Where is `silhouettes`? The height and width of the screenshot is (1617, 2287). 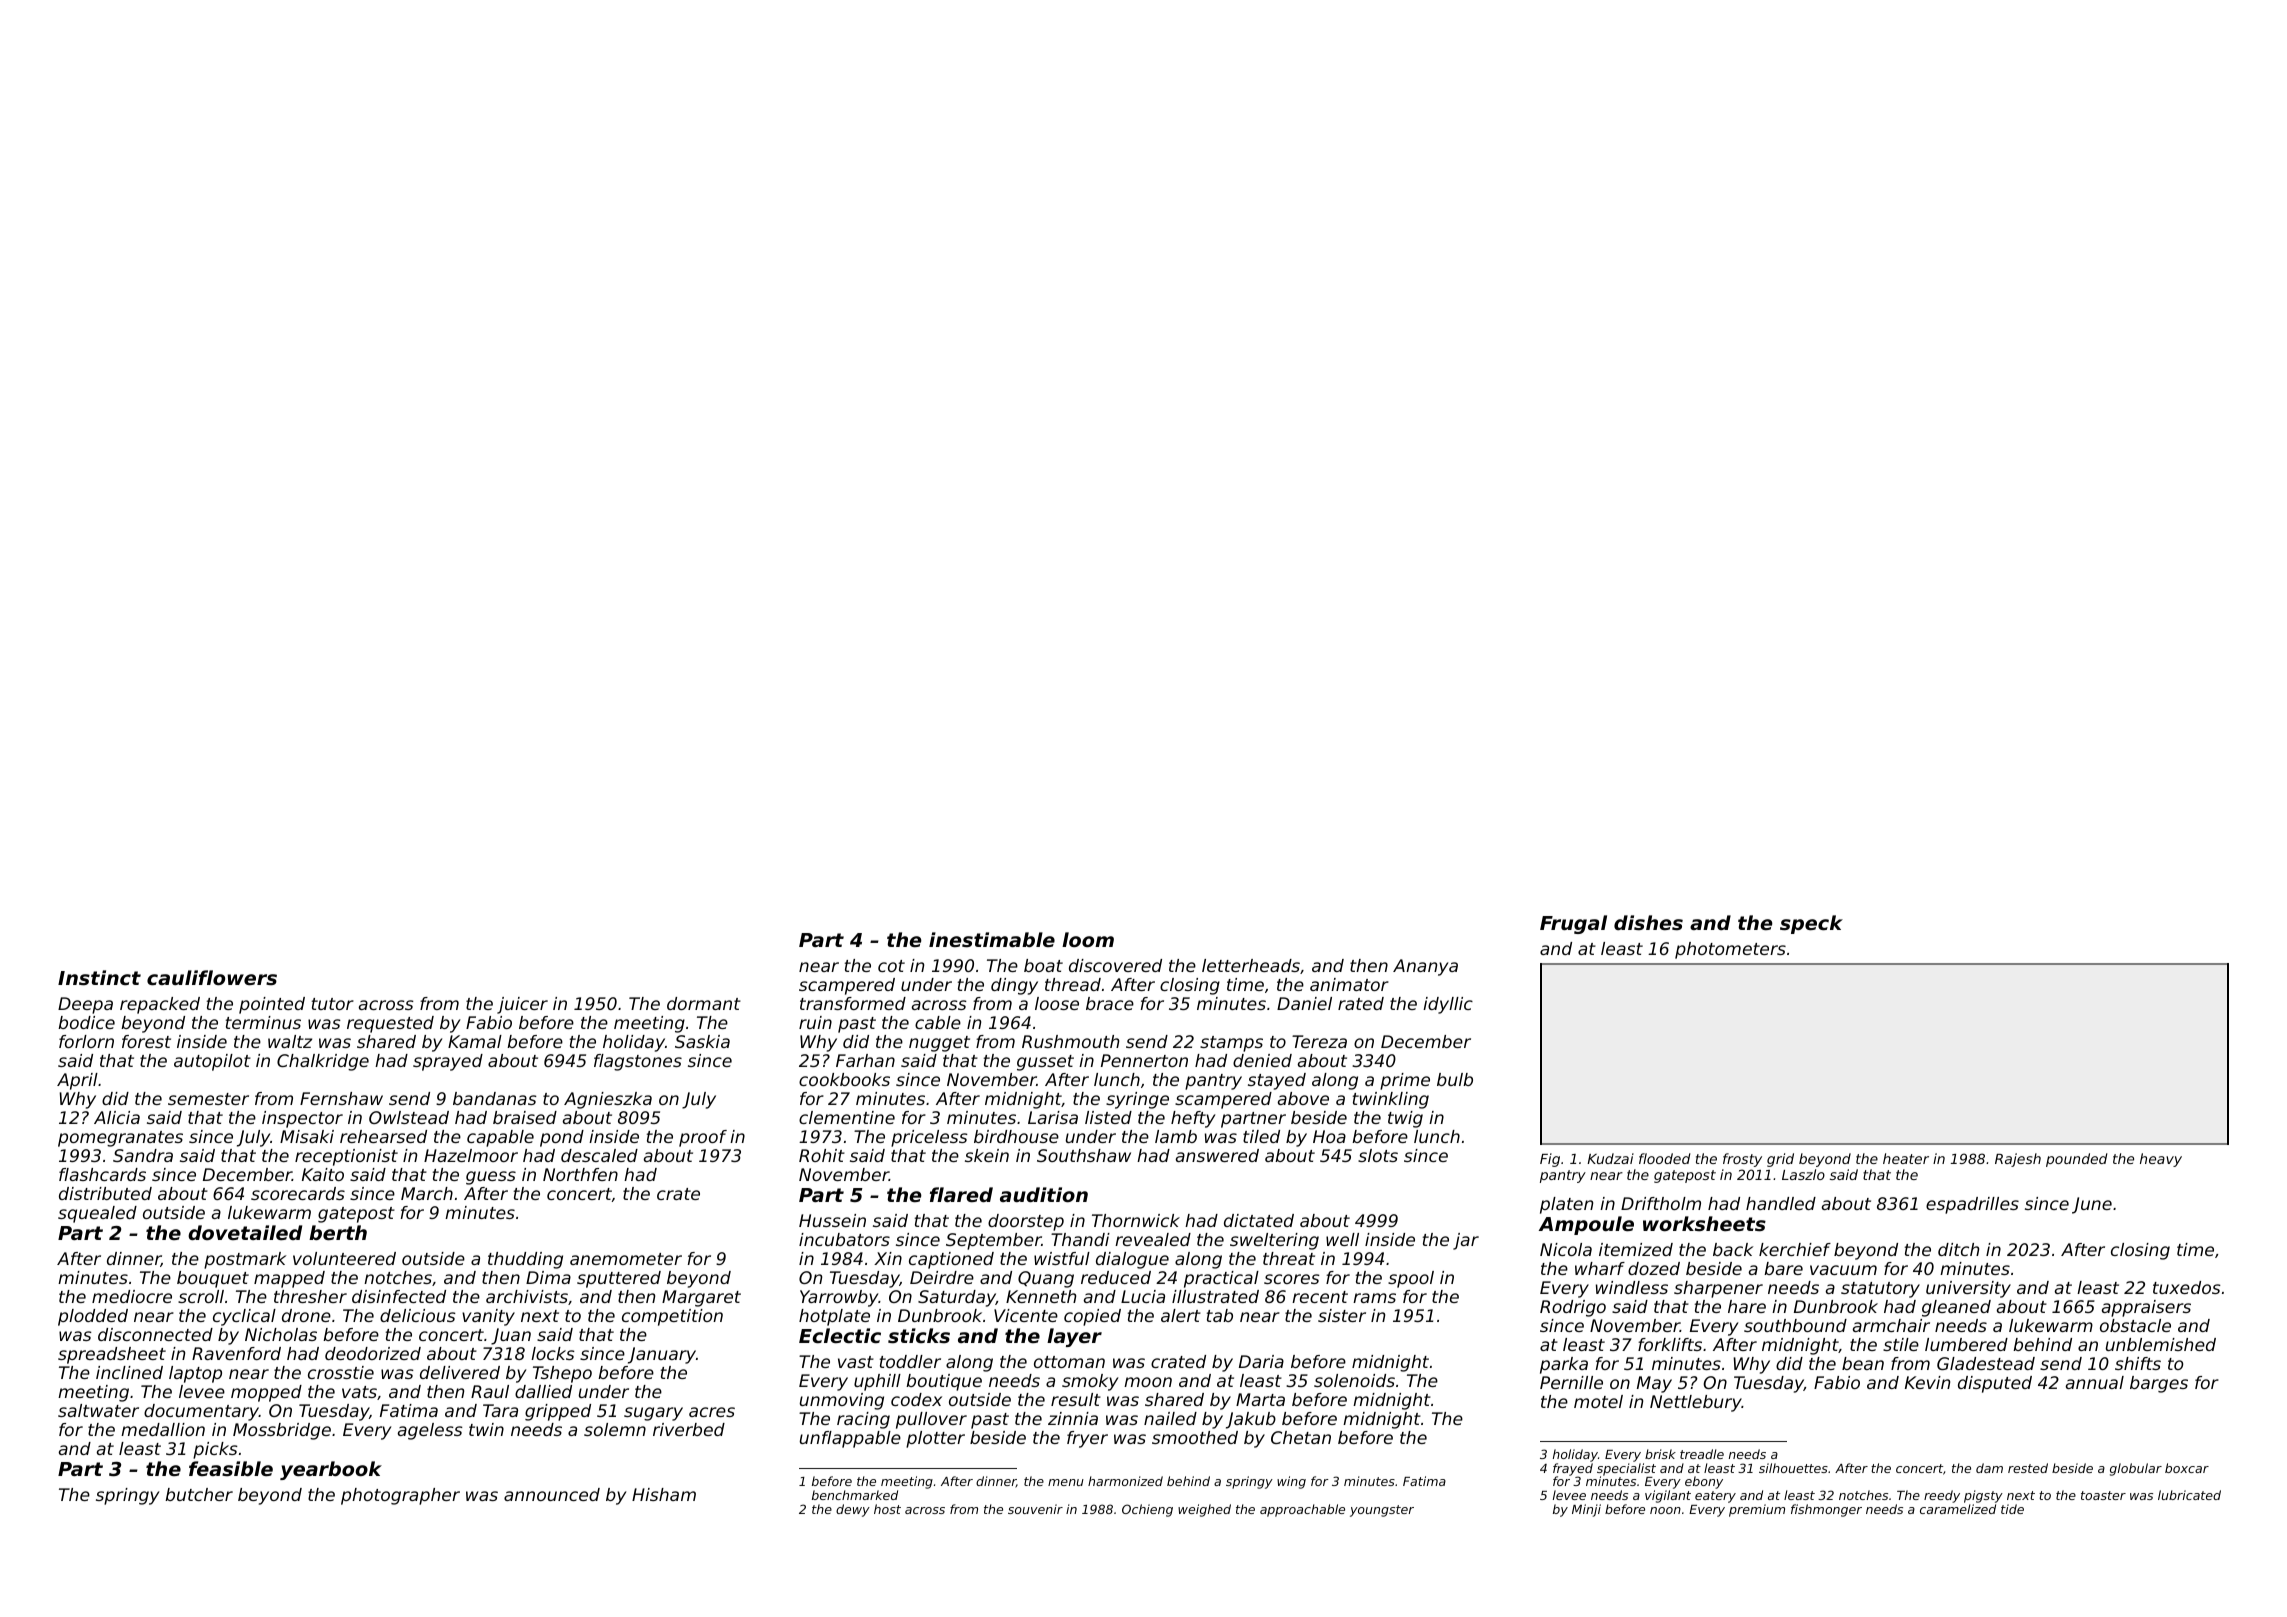
silhouettes is located at coordinates (1793, 1468).
